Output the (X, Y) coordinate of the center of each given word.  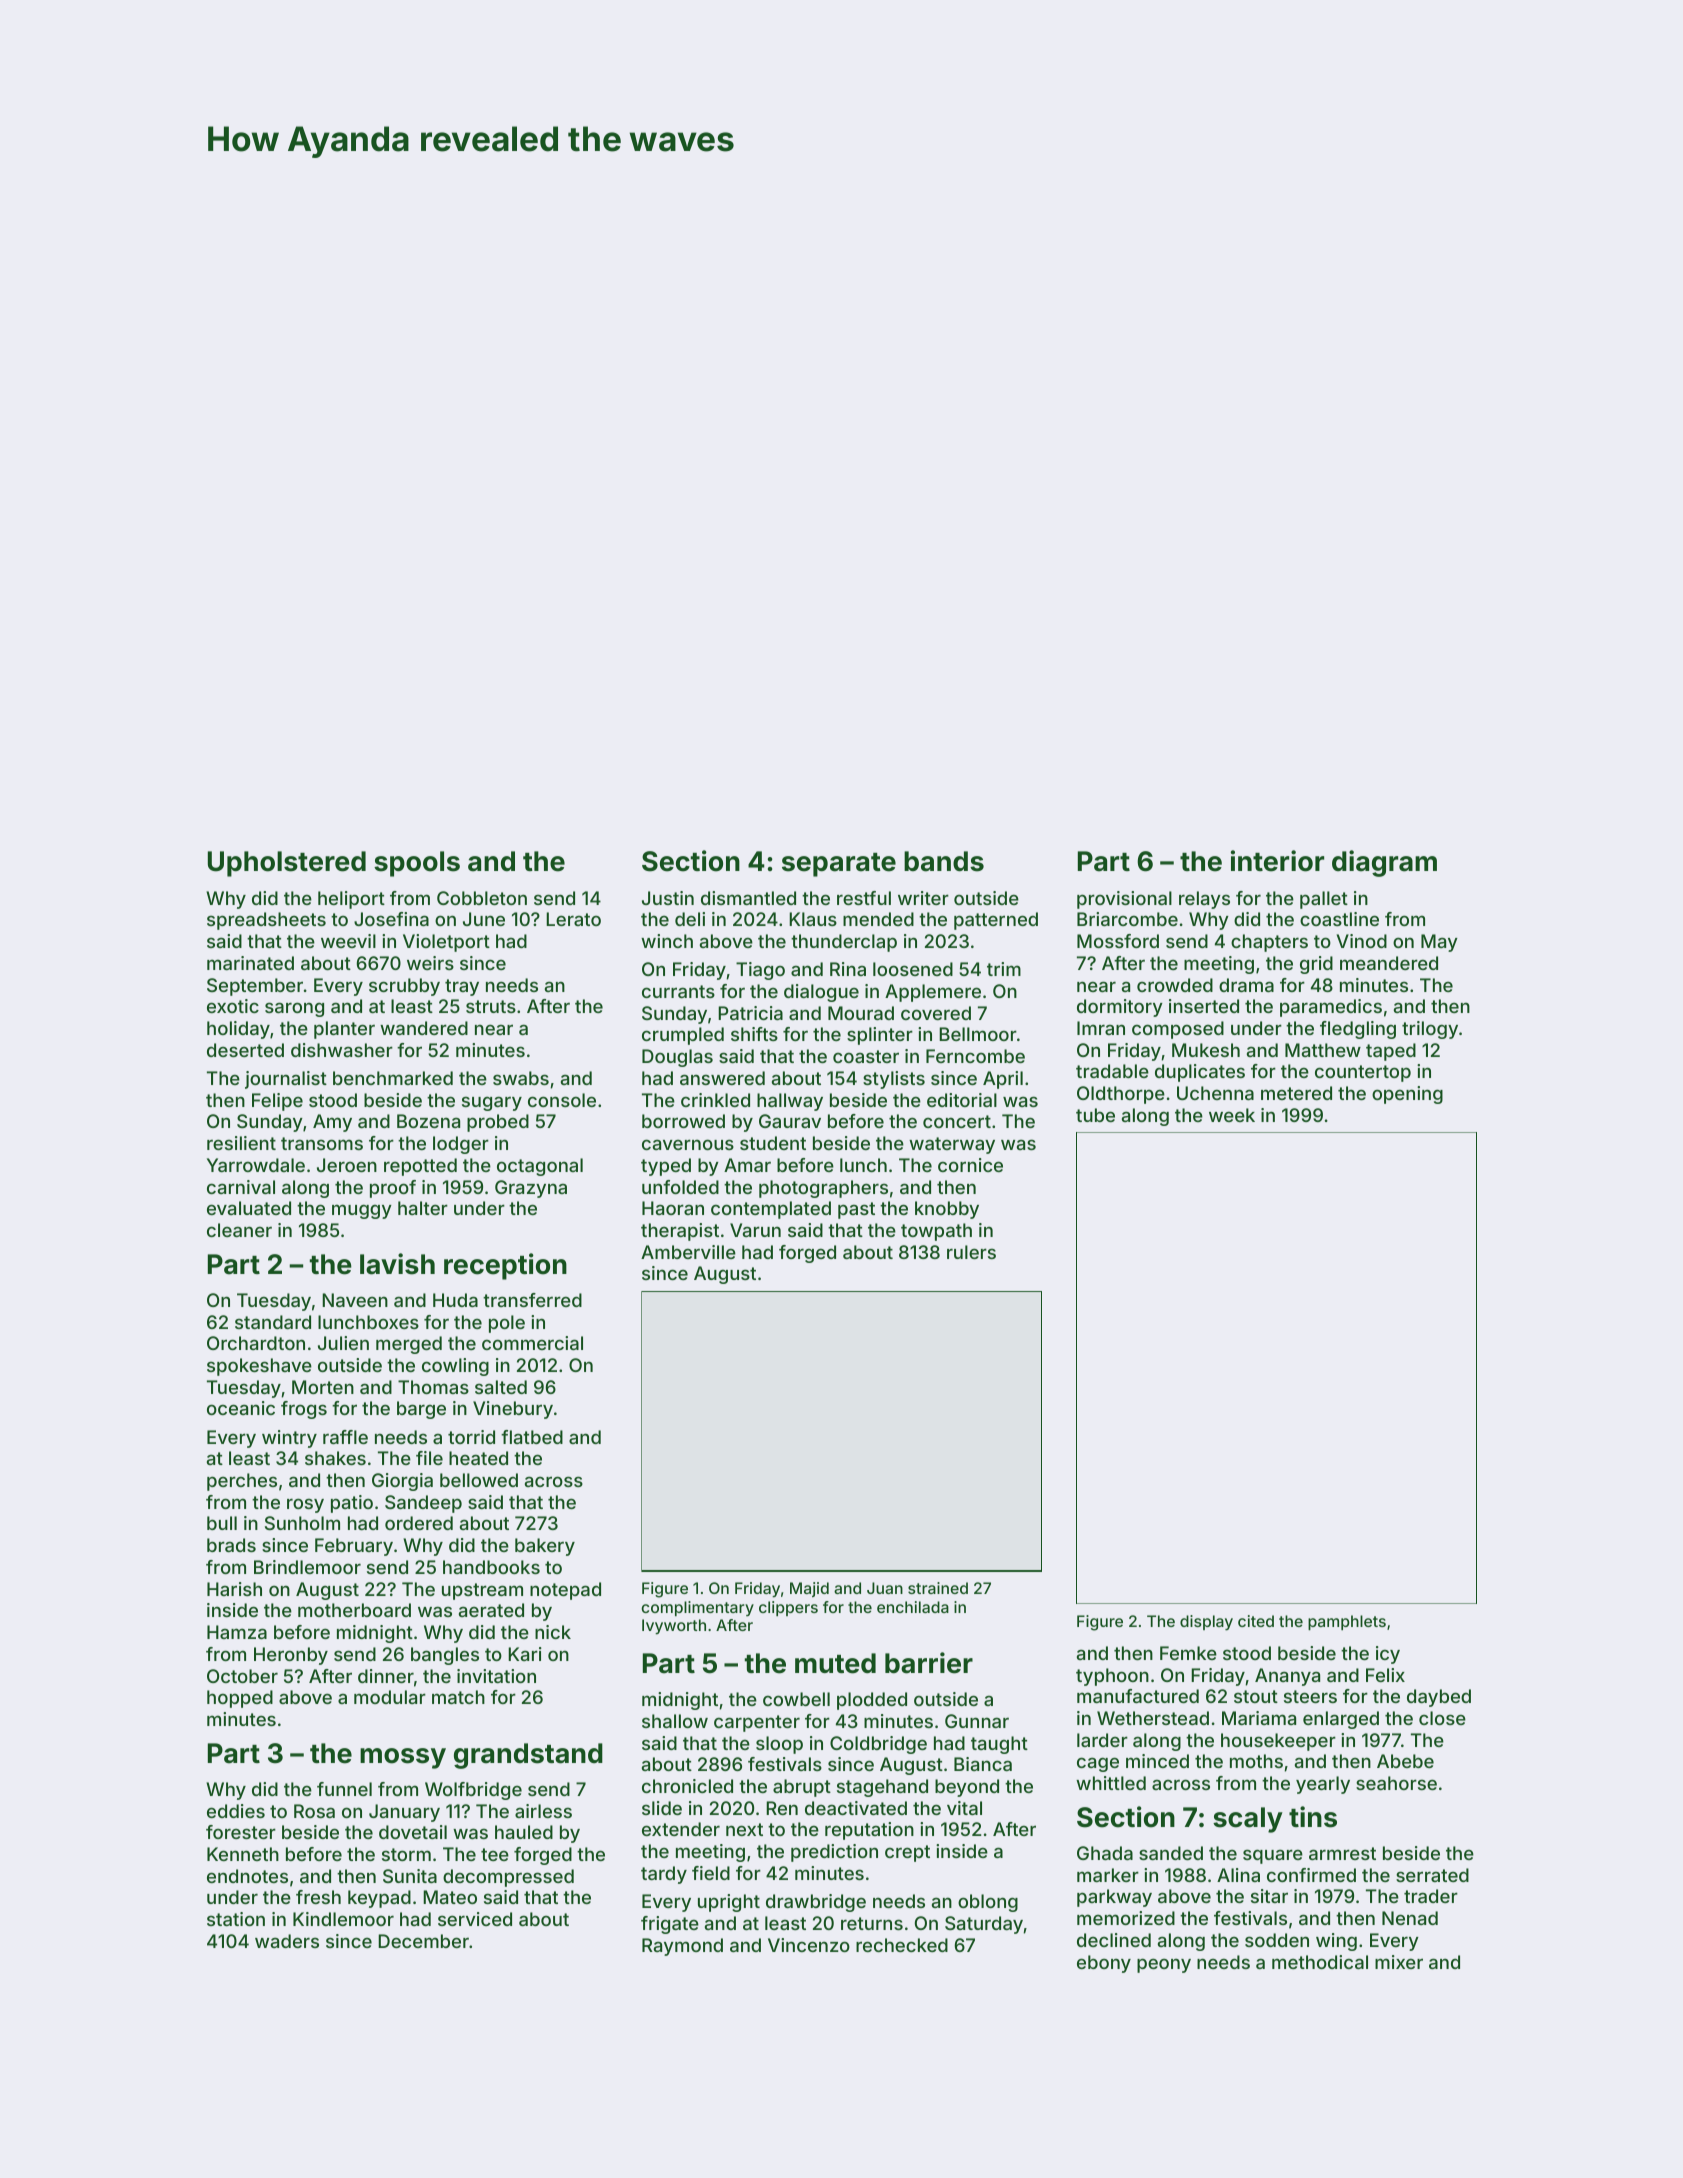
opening (1407, 1095)
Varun (755, 1230)
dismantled (748, 898)
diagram (1384, 863)
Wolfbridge (473, 1791)
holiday (238, 1030)
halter (423, 1208)
